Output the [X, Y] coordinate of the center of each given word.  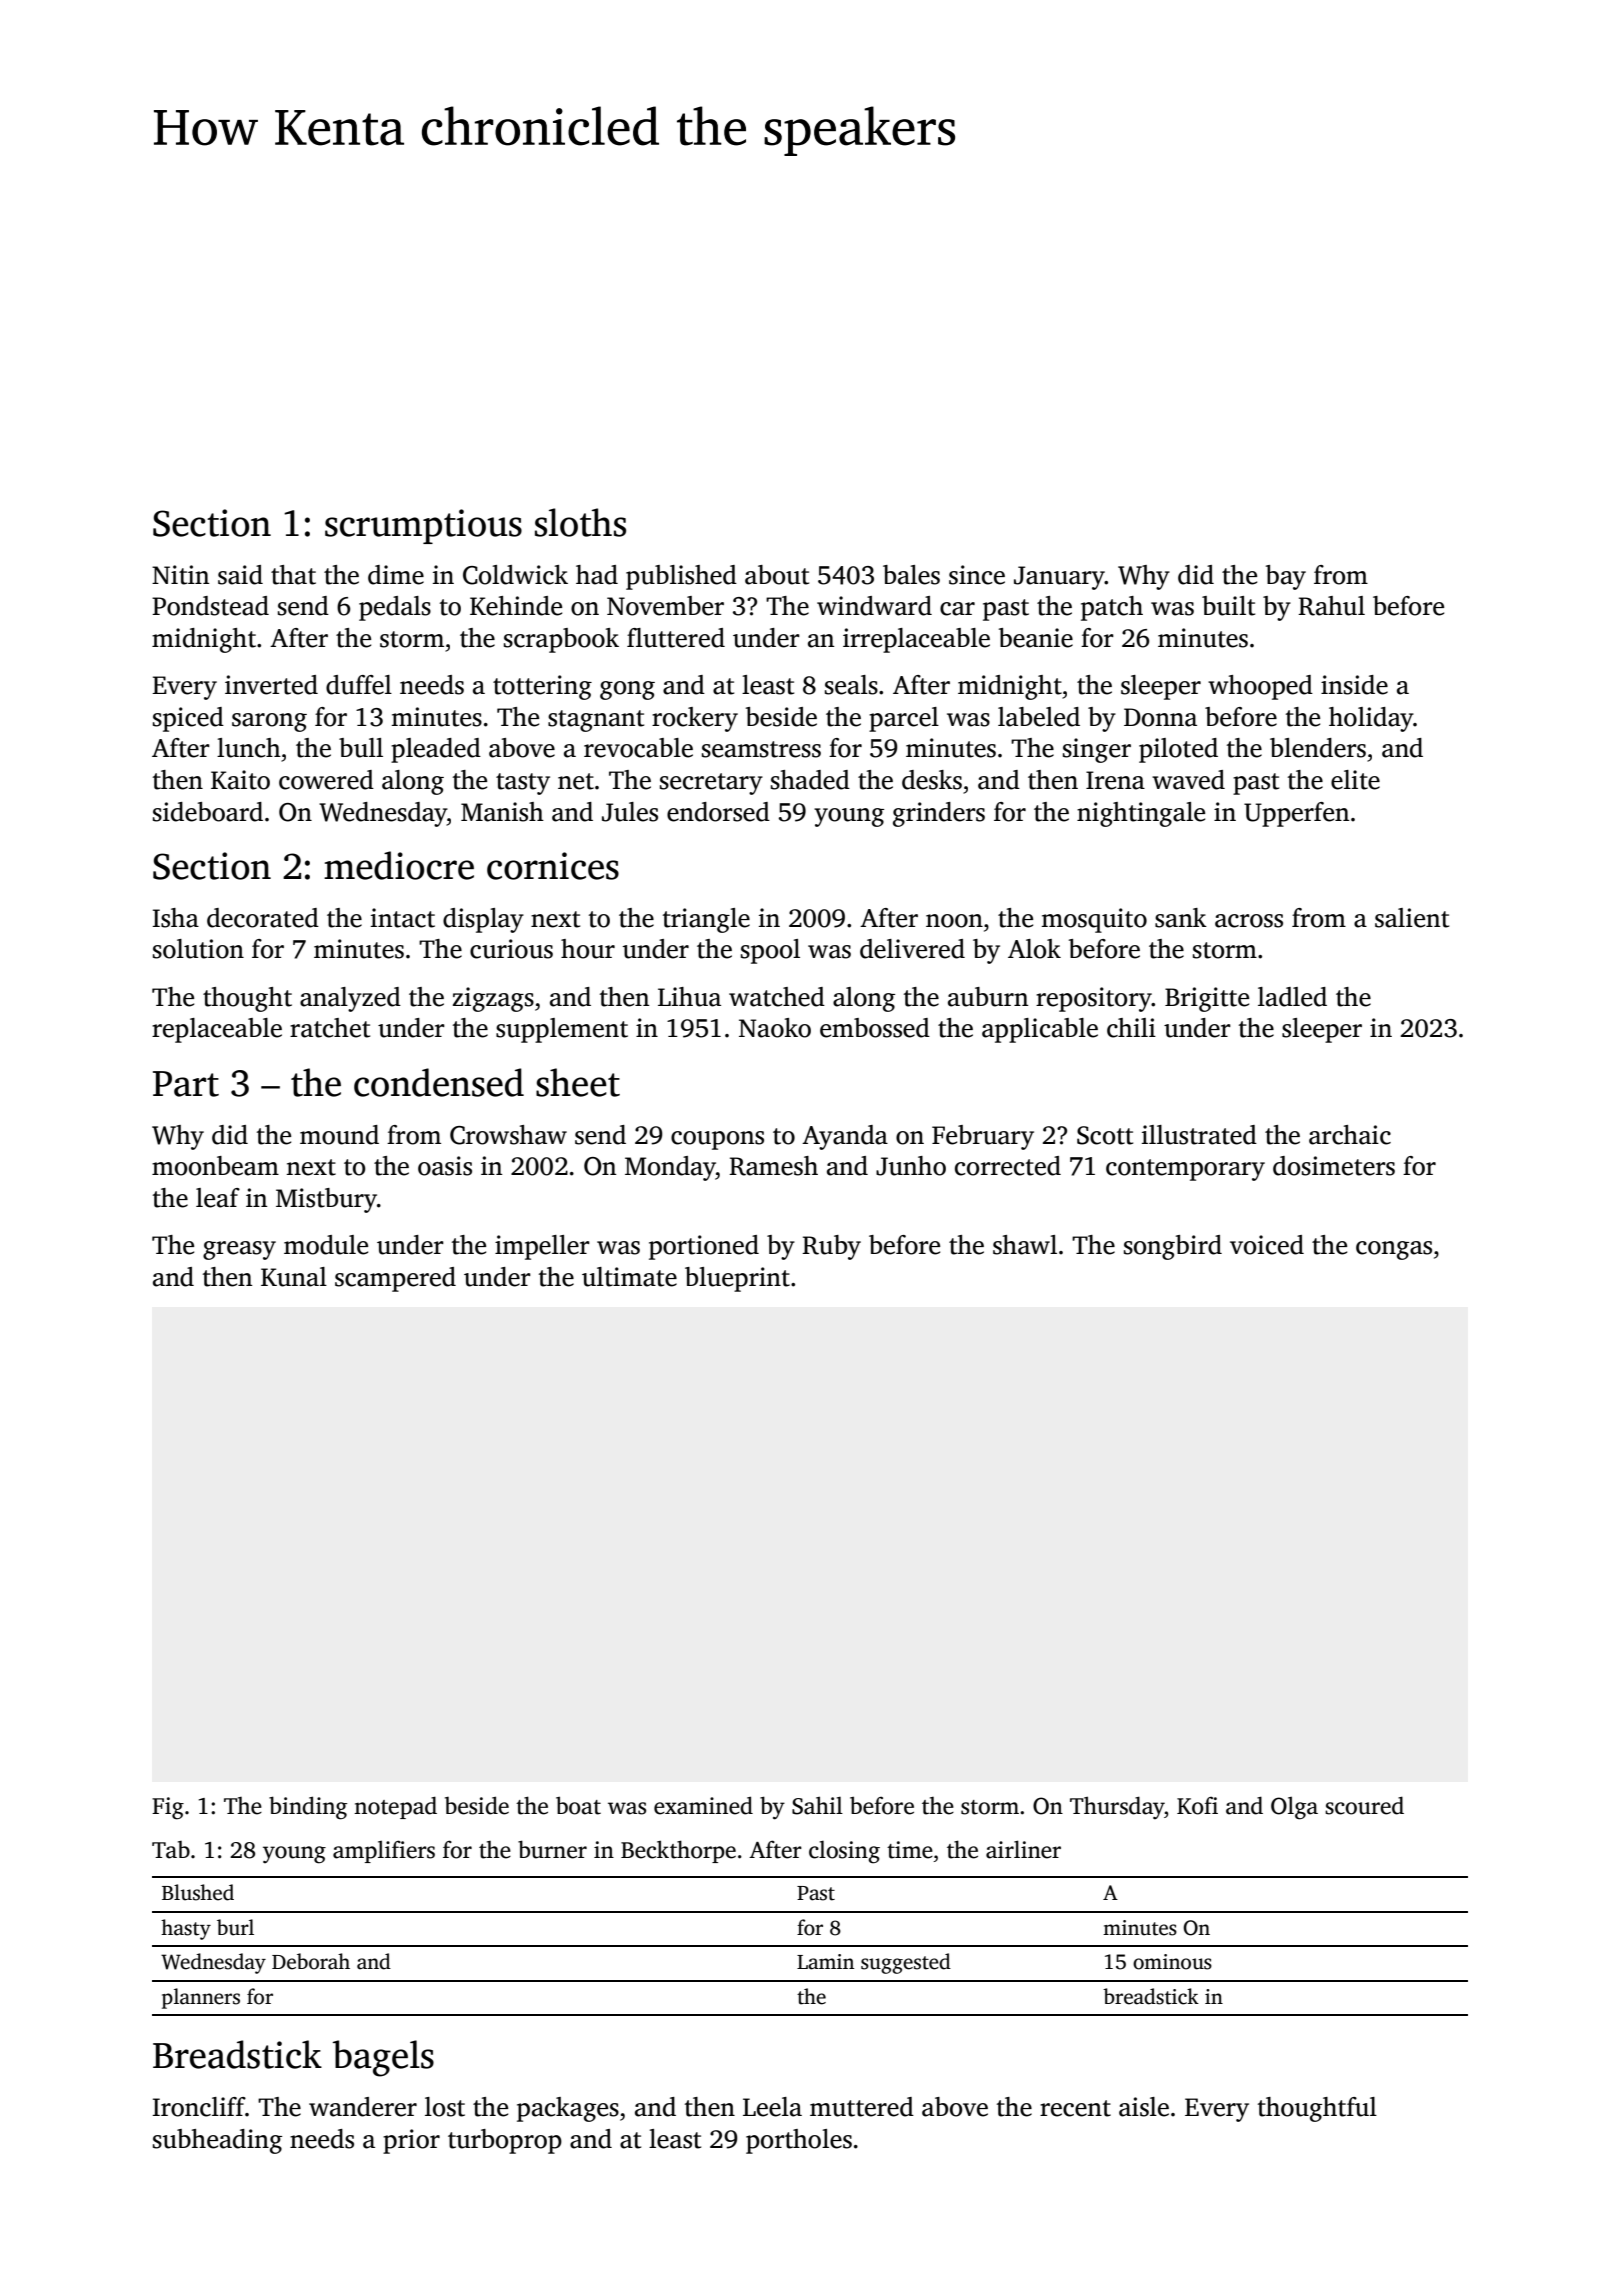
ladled [1292, 997]
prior [411, 2141]
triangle [706, 920]
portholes [799, 2141]
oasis [445, 1166]
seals [851, 685]
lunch [249, 748]
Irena [1115, 780]
